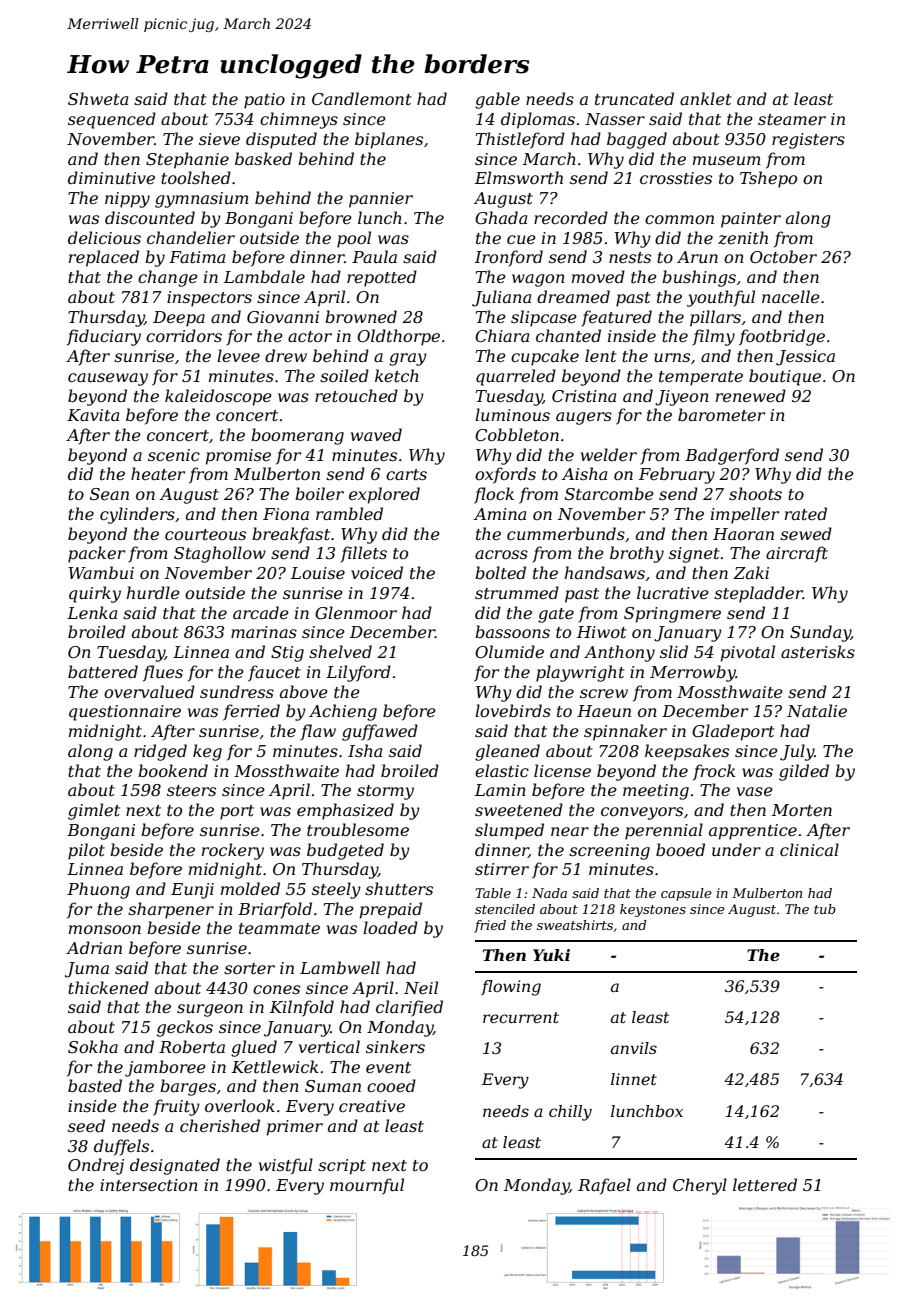 Image resolution: width=924 pixels, height=1308 pixels. What do you see at coordinates (362, 98) in the document?
I see `Candlemont` at bounding box center [362, 98].
